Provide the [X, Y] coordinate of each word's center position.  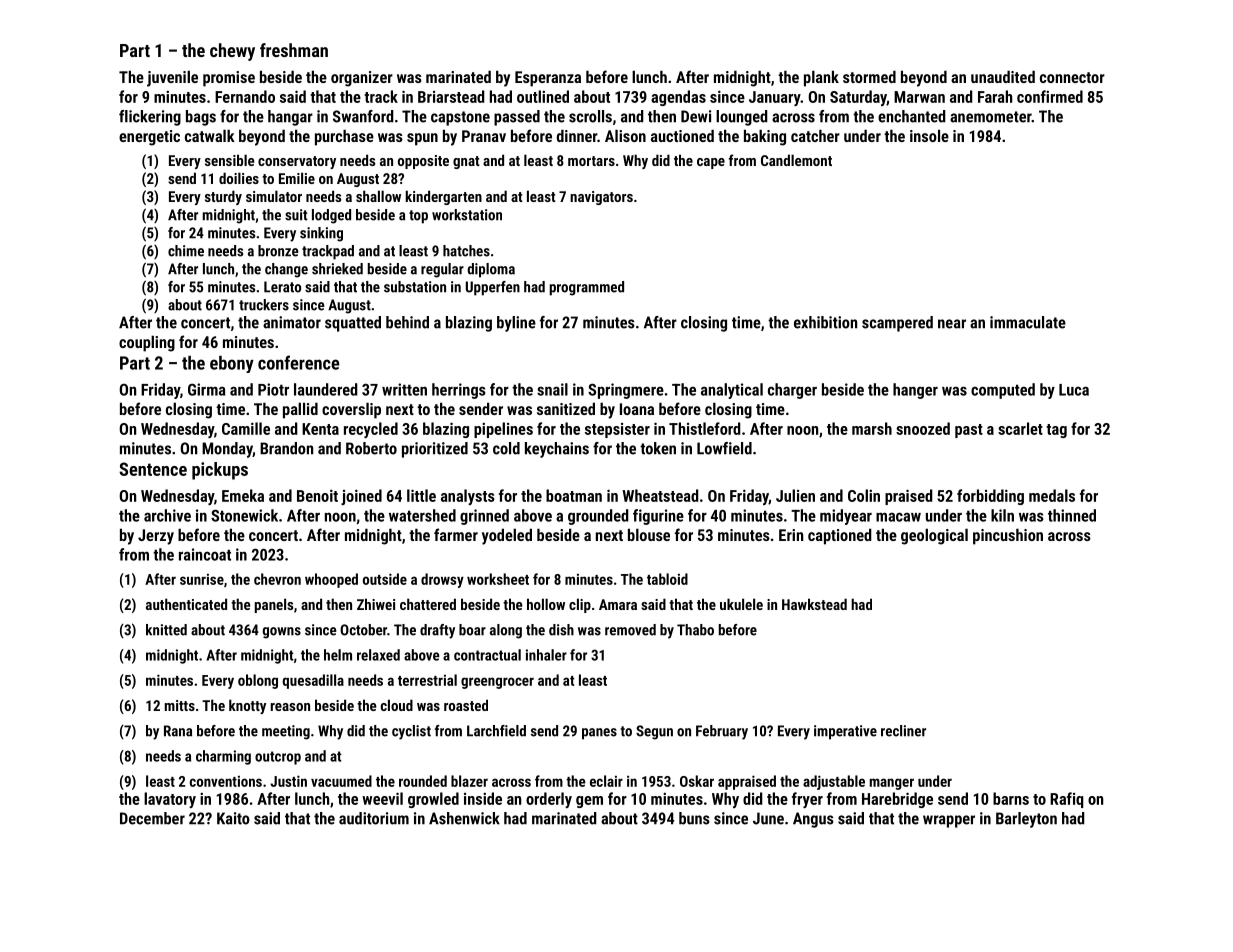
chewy [232, 52]
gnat [466, 162]
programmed [587, 288]
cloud [397, 705]
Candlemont [796, 160]
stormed [869, 76]
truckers [264, 305]
